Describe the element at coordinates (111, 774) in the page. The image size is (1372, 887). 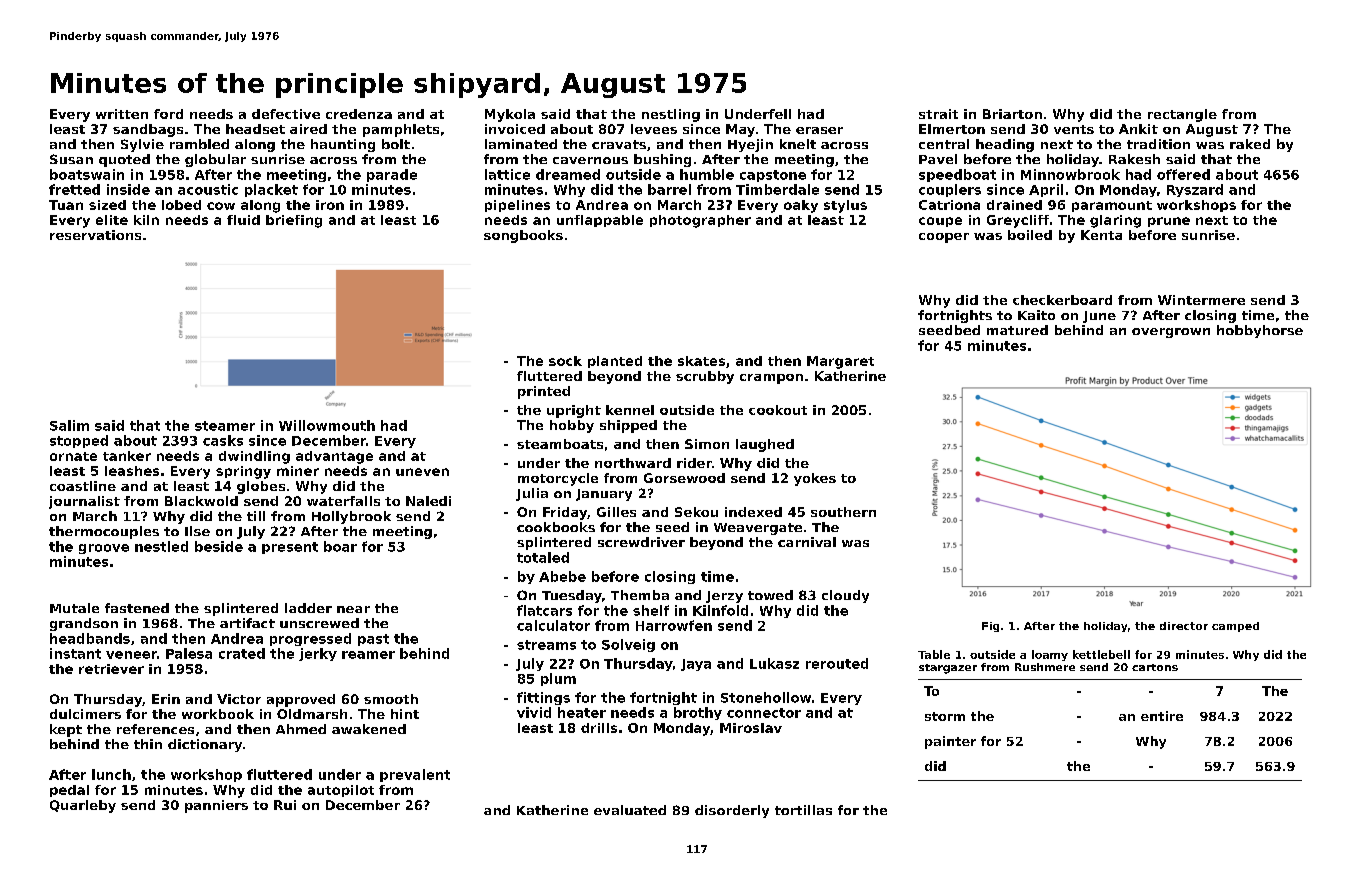
I see `lunch` at that location.
